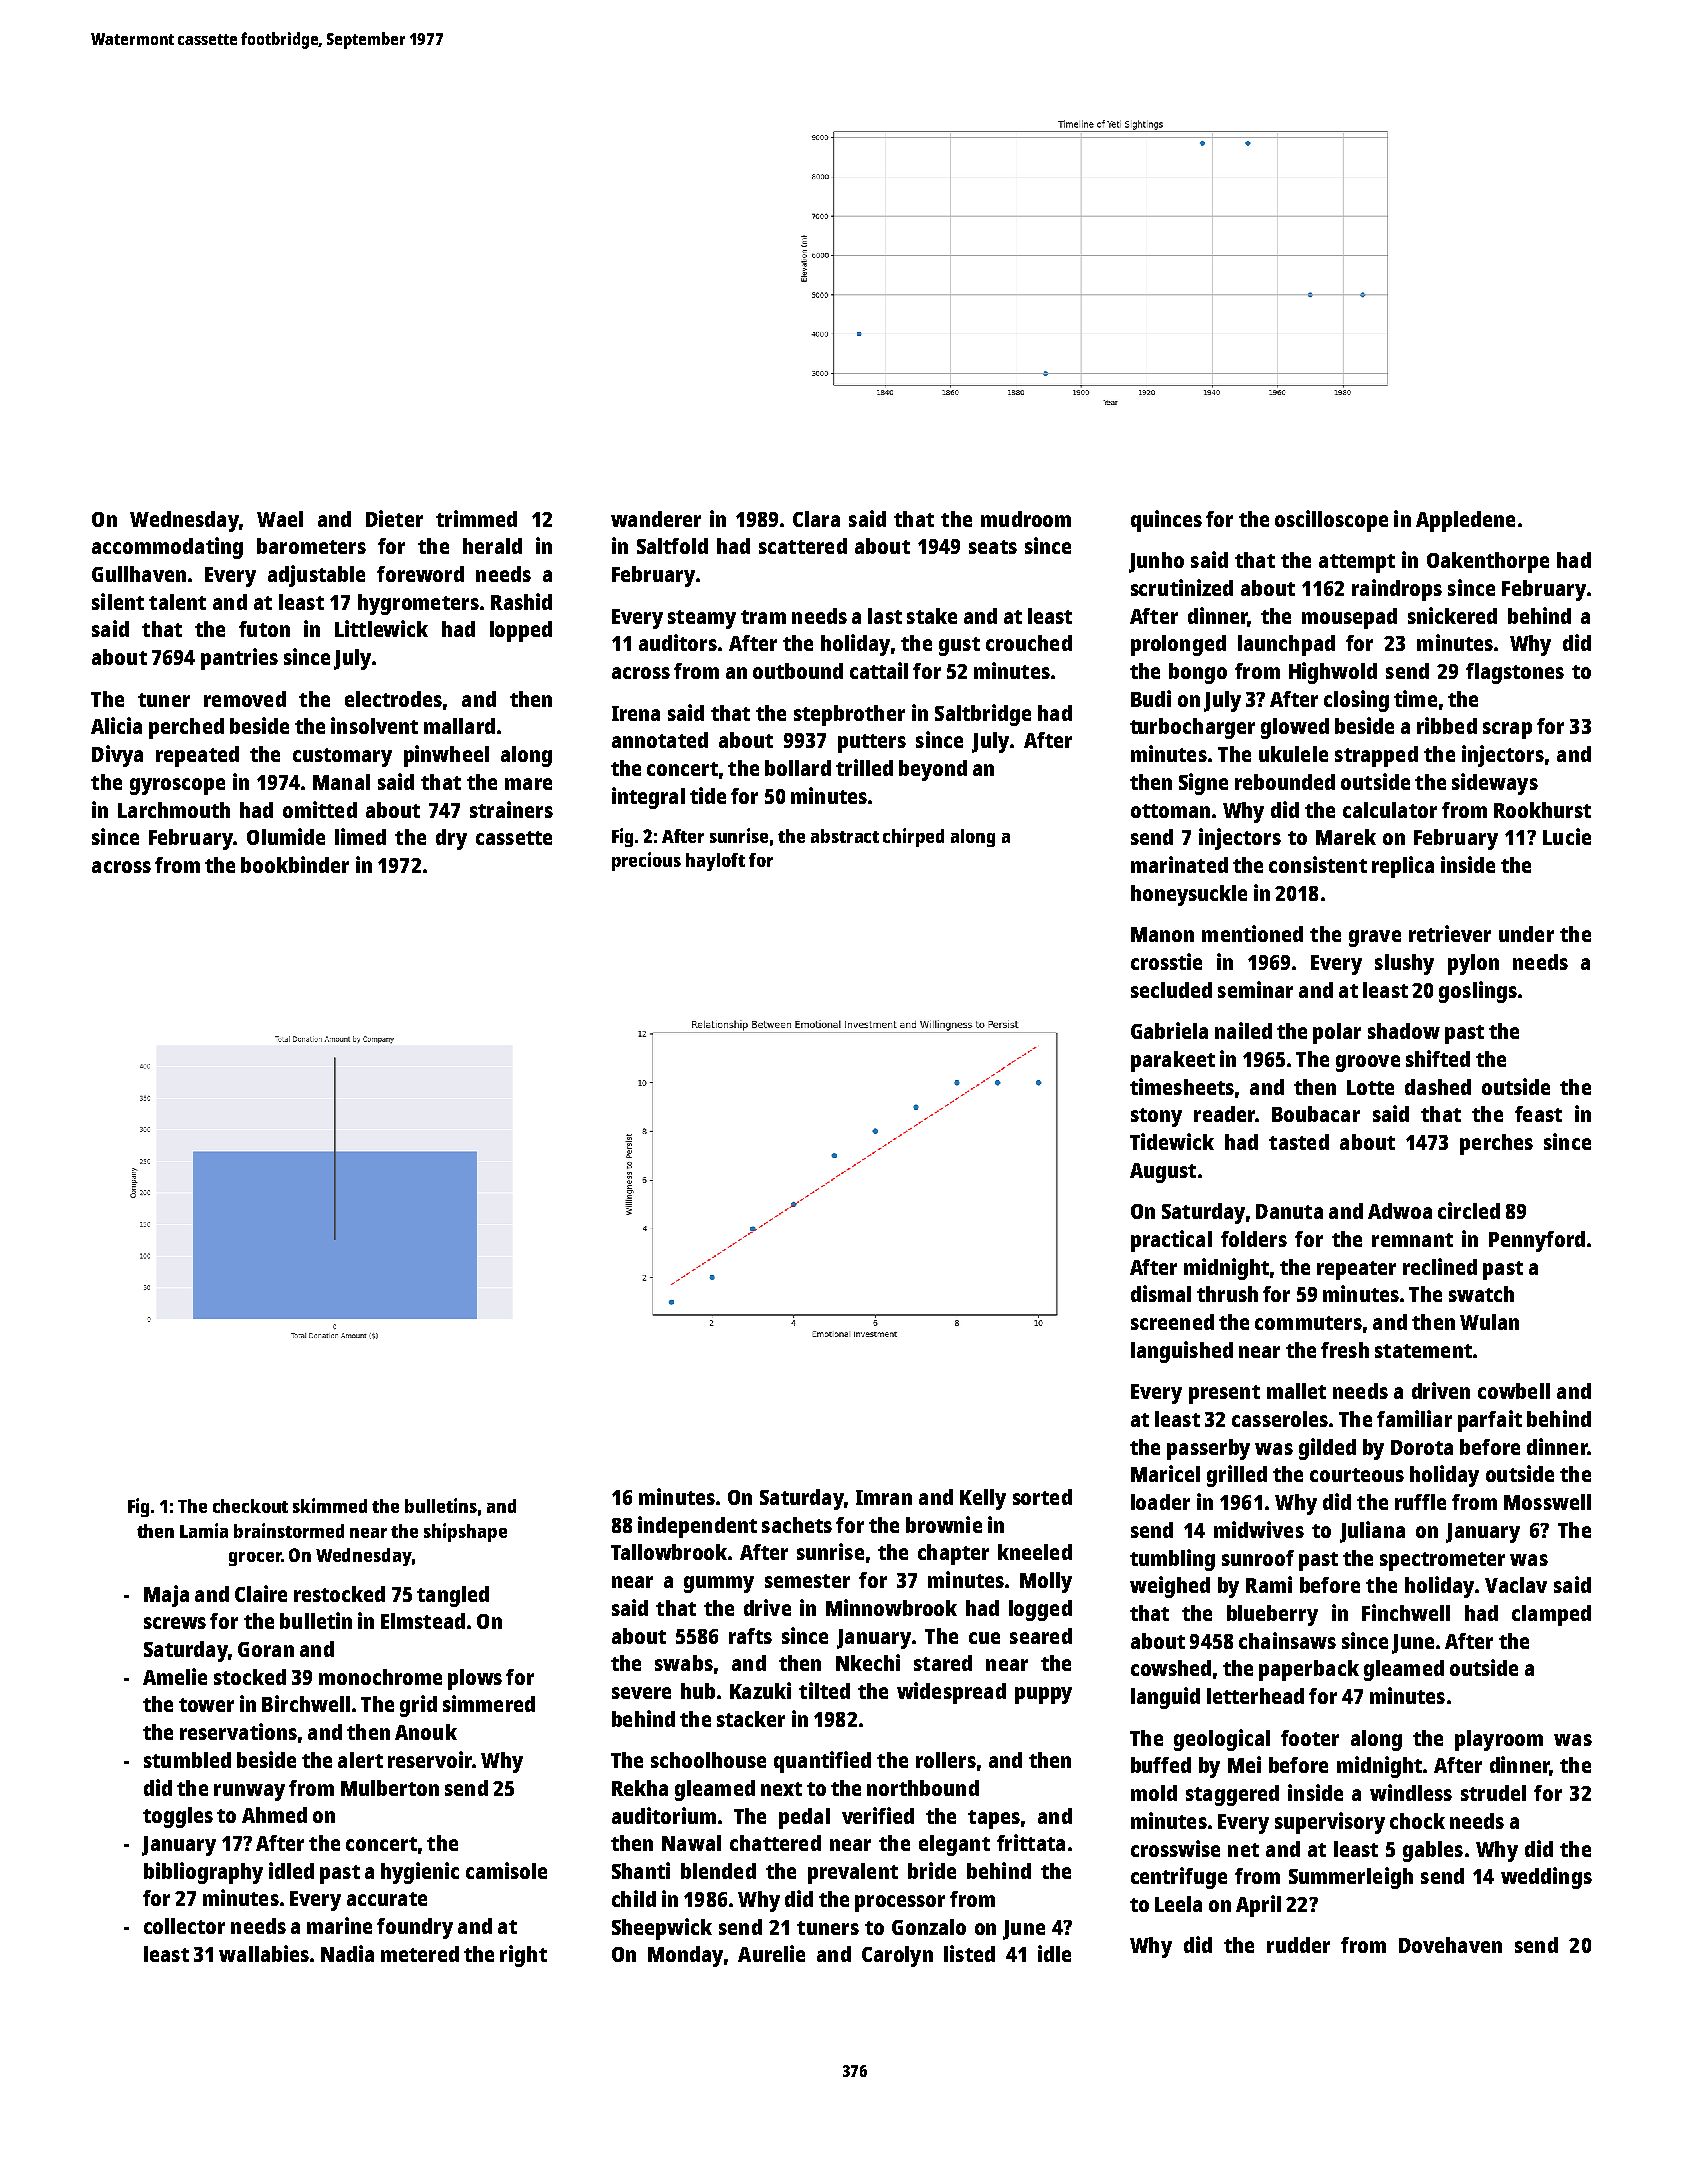 The image size is (1683, 2178). Describe the element at coordinates (1490, 1421) in the screenshot. I see `parfait` at that location.
